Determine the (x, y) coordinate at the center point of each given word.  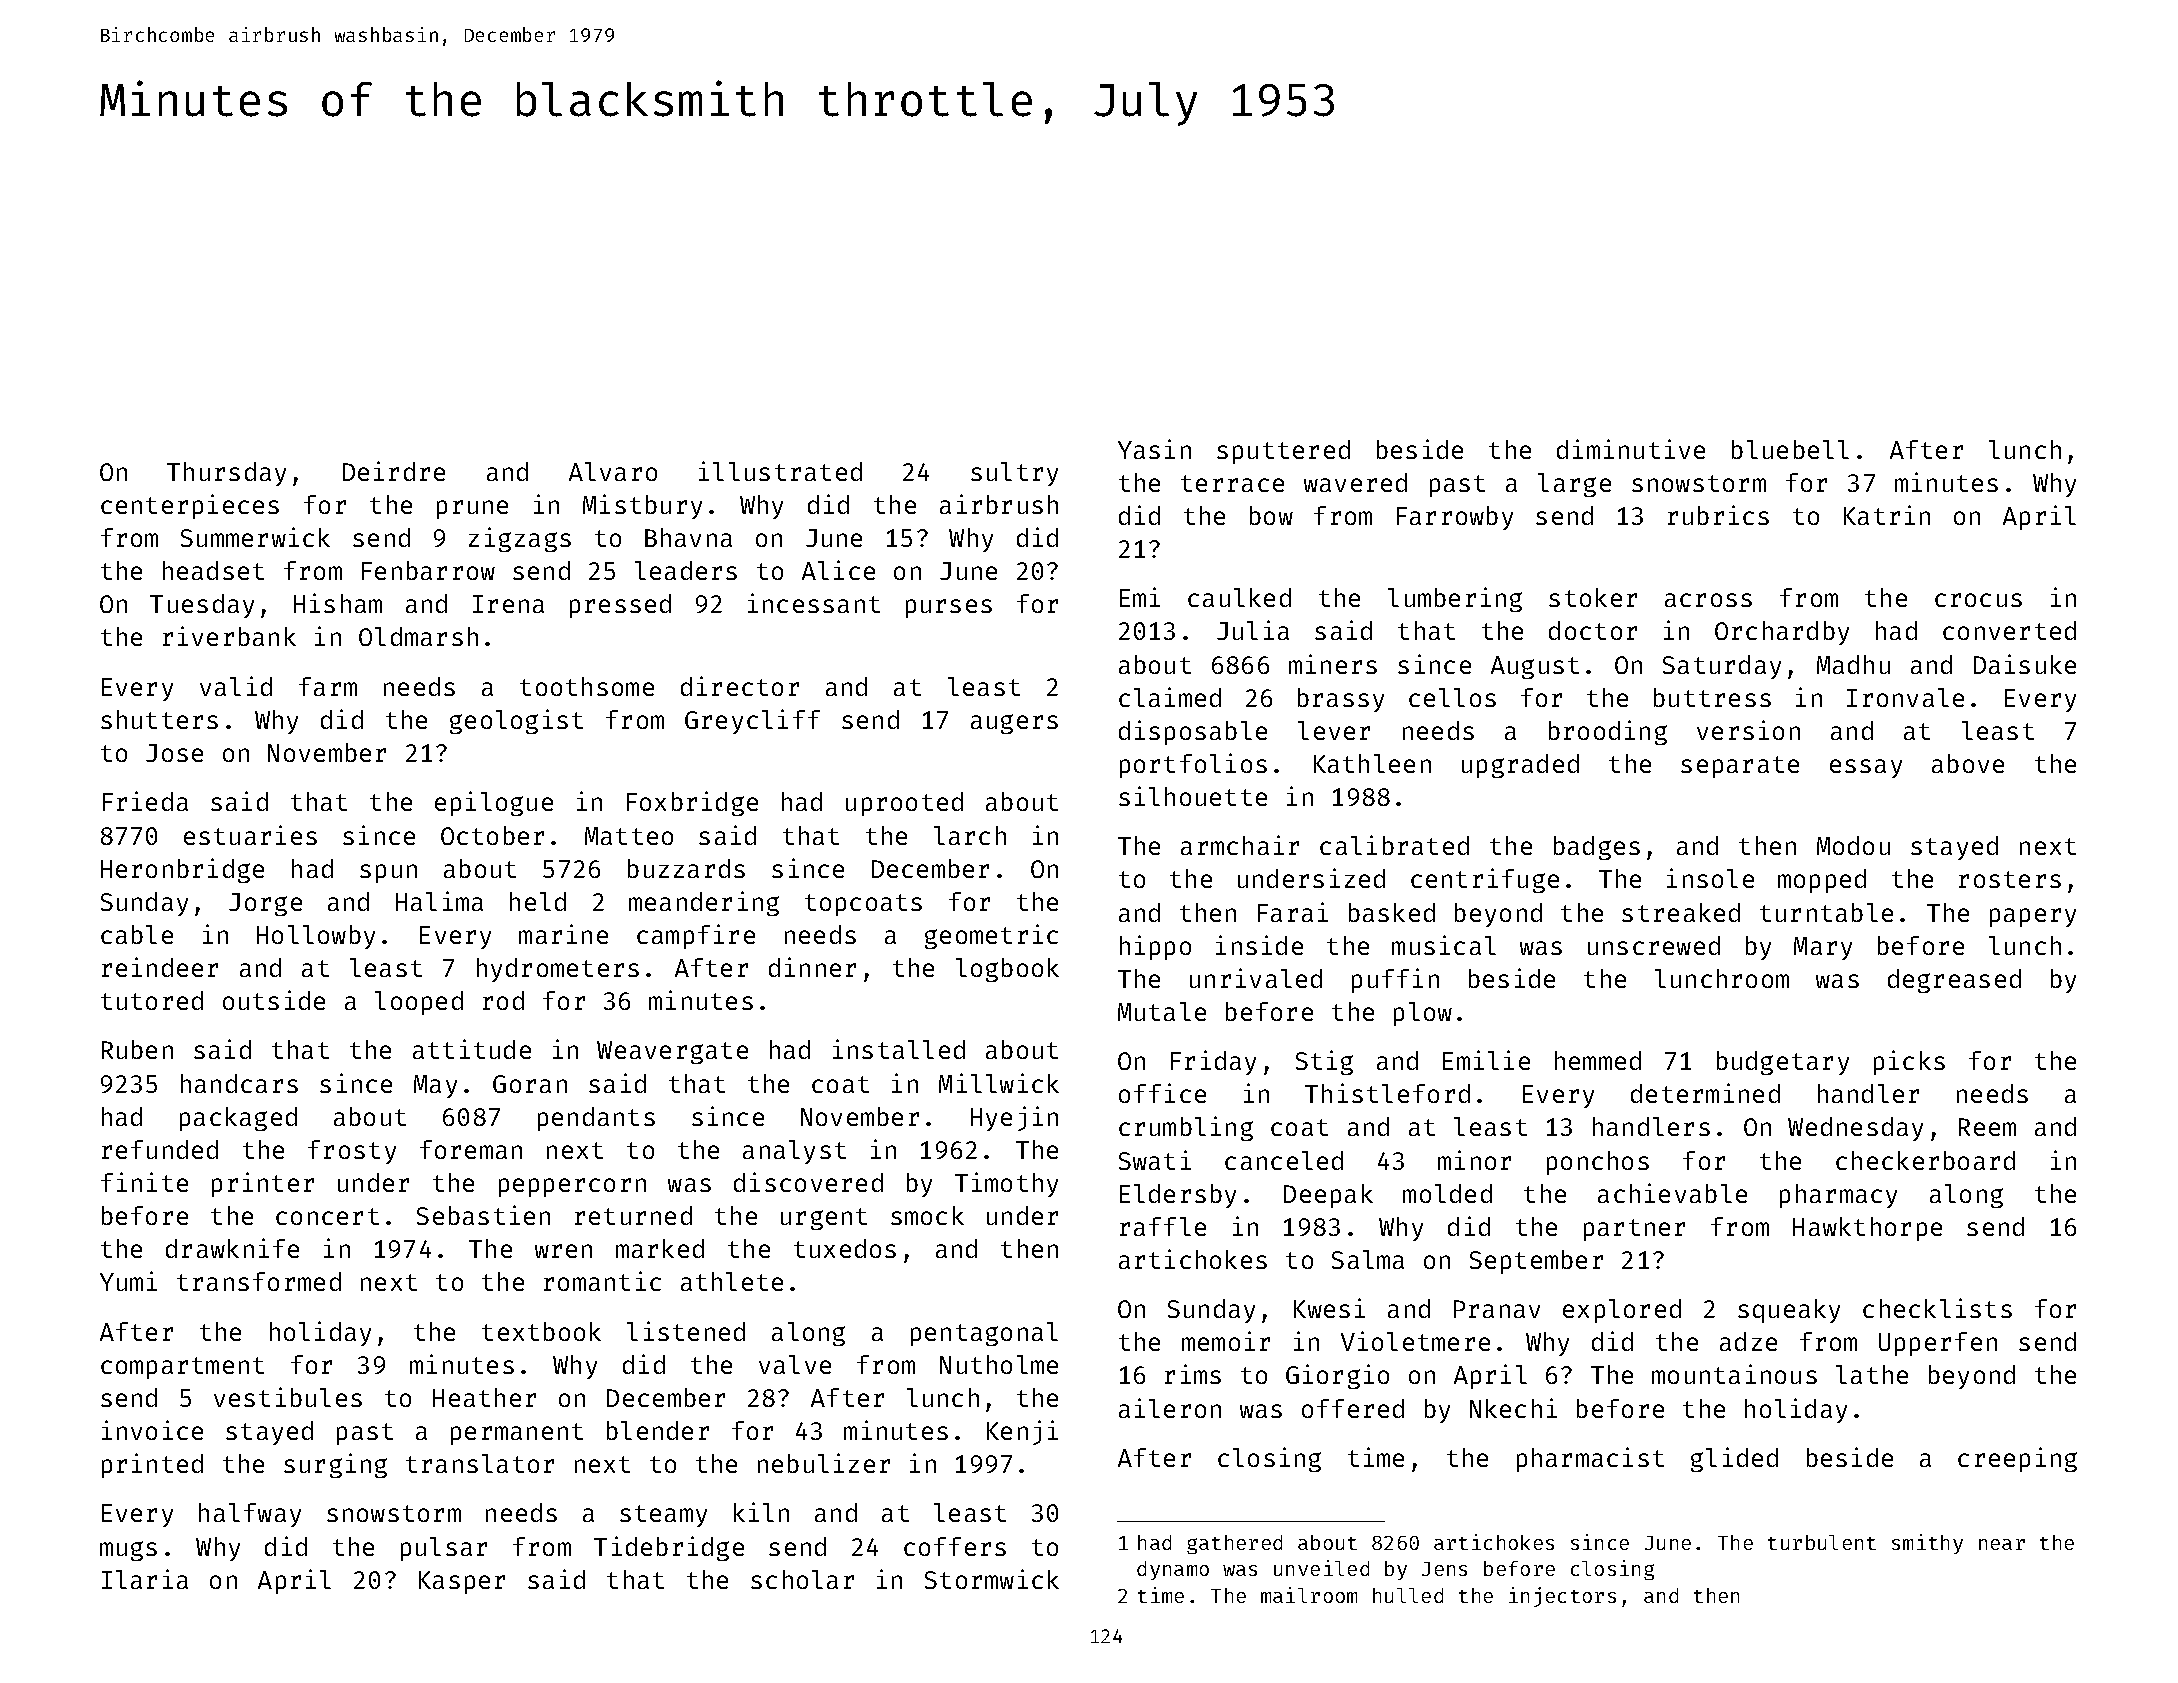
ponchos (1598, 1163)
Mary (1823, 948)
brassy (1341, 700)
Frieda (145, 801)
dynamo (1173, 1570)
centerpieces (190, 506)
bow (1271, 515)
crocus (1978, 600)
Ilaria (145, 1579)
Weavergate (672, 1052)
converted (2009, 630)
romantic (602, 1281)
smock (927, 1215)
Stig (1324, 1062)
